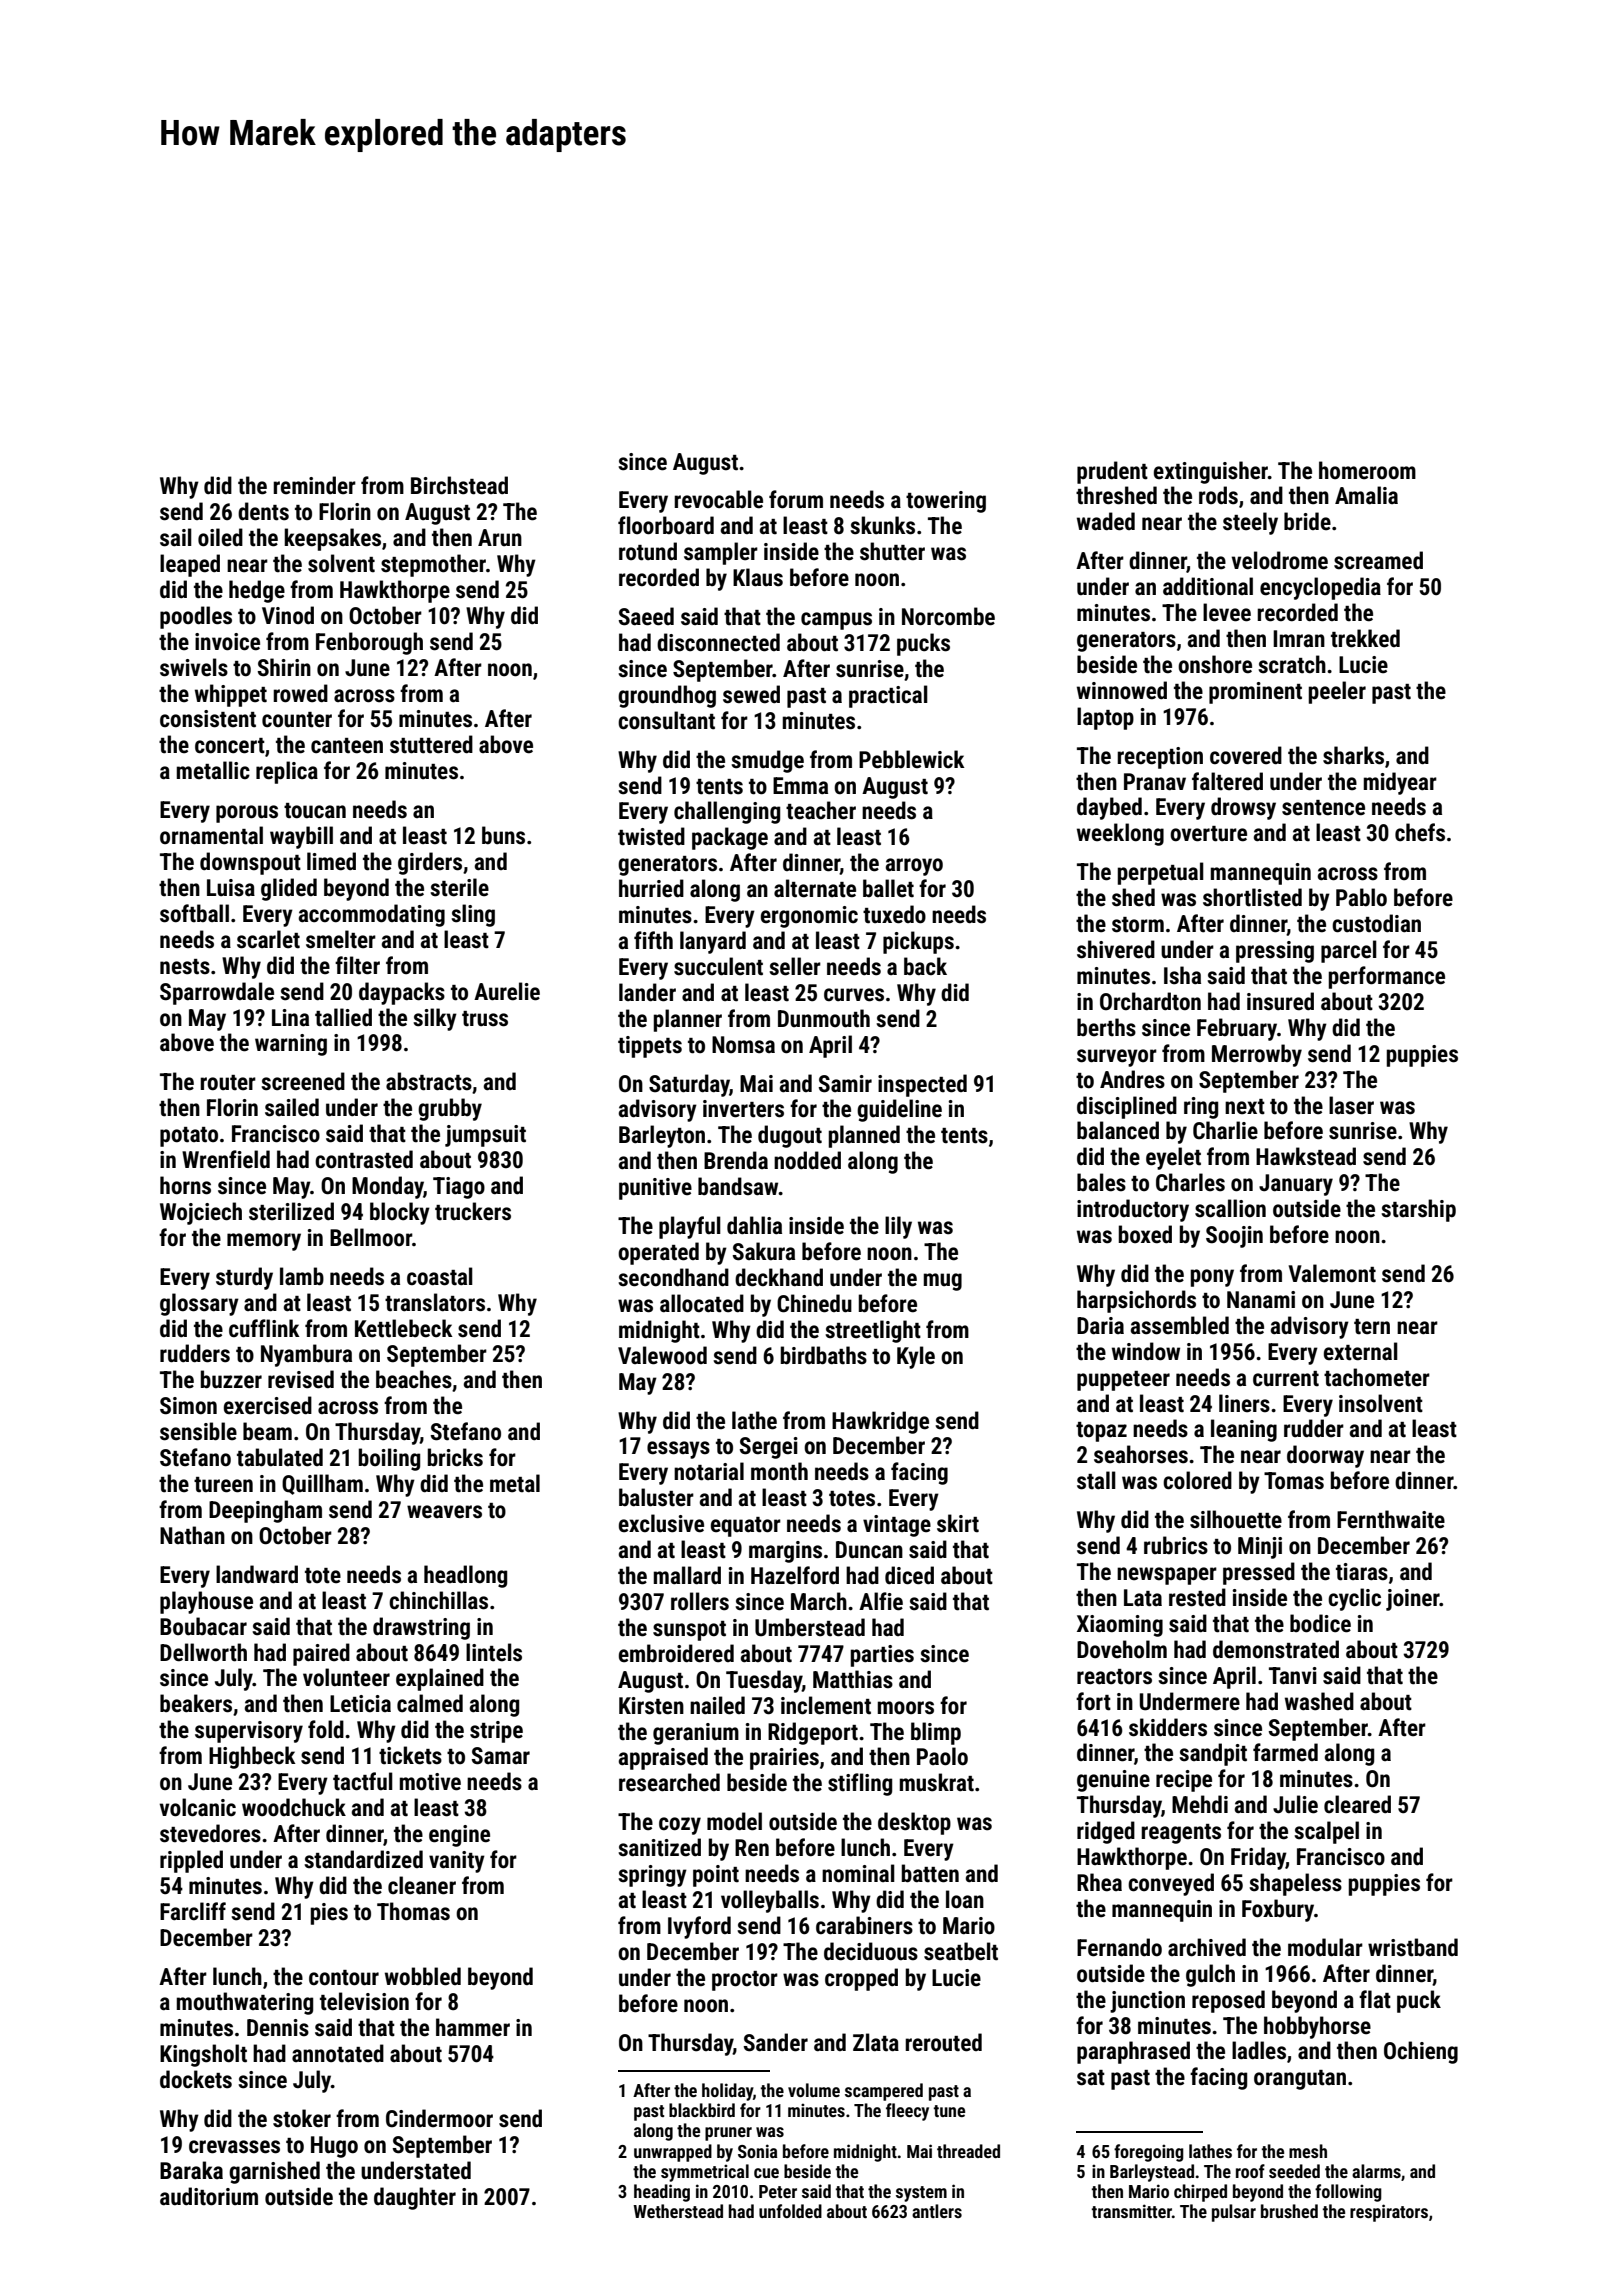  Describe the element at coordinates (1276, 1649) in the screenshot. I see `demonstrated` at that location.
